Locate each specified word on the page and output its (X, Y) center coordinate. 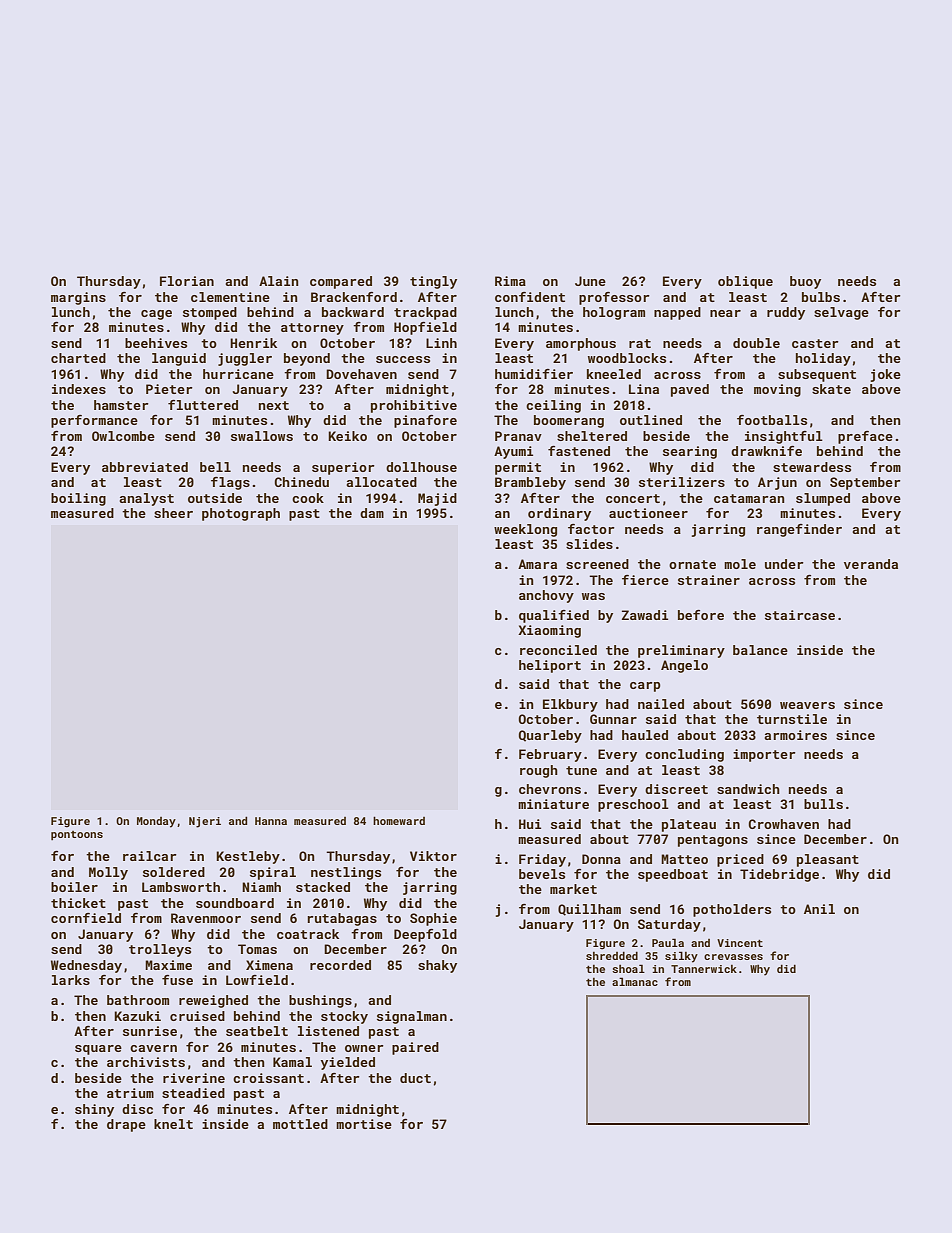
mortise (364, 1124)
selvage (841, 313)
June (590, 281)
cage (156, 315)
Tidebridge (779, 875)
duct (415, 1078)
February (550, 755)
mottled (300, 1124)
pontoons (77, 835)
